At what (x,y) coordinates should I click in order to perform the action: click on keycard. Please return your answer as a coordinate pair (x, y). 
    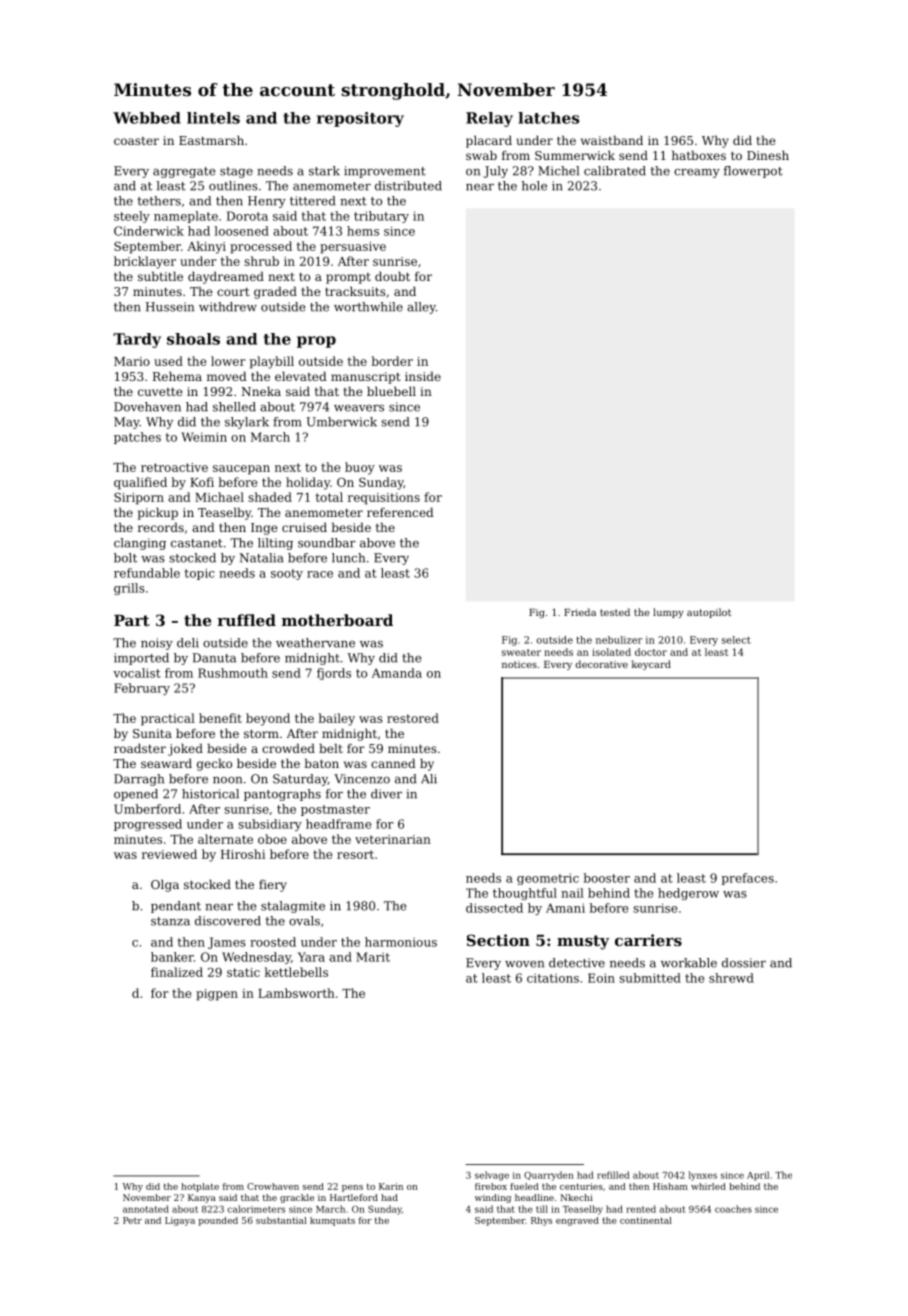
    Looking at the image, I should click on (651, 665).
